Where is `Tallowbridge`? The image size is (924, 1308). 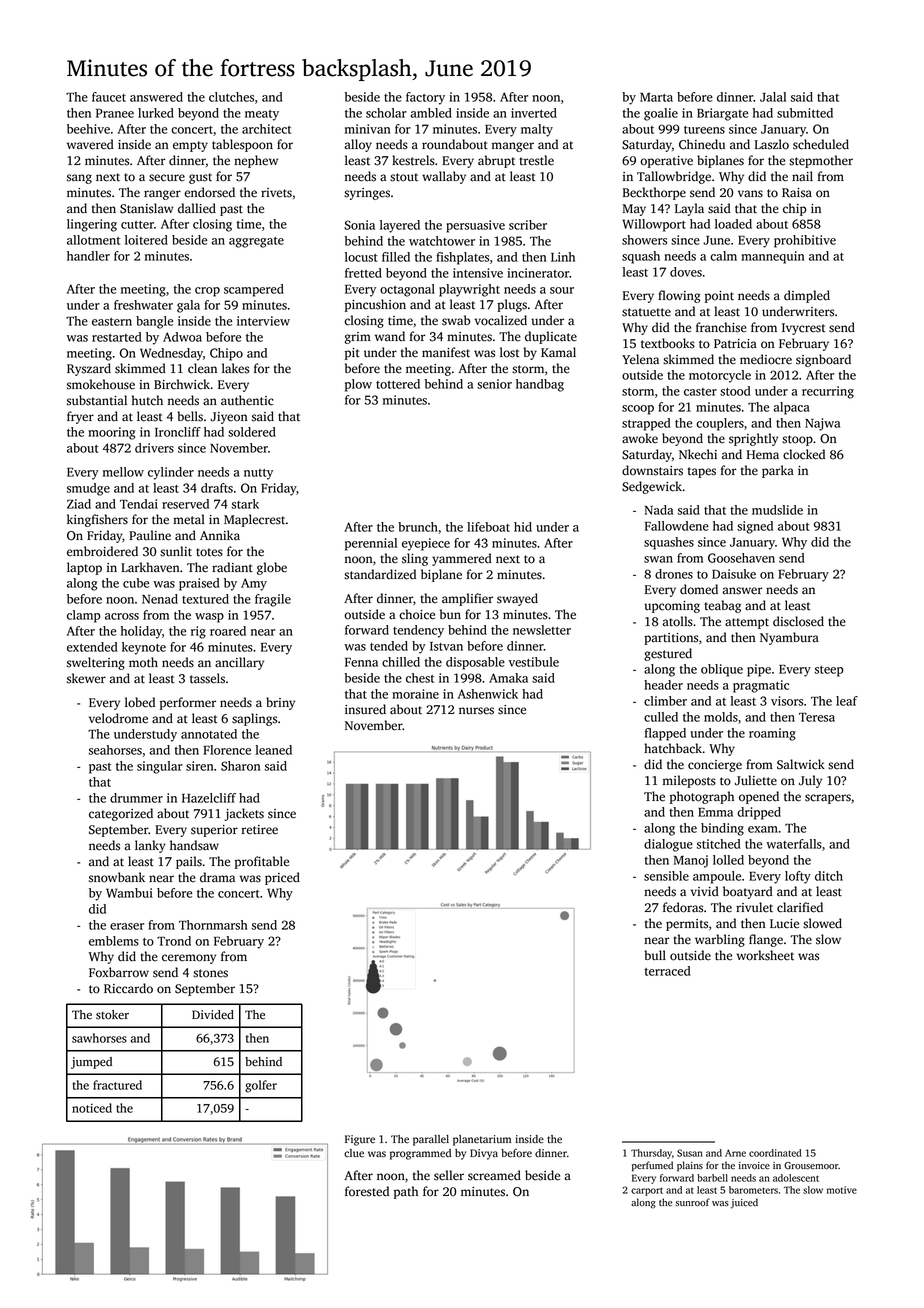 Tallowbridge is located at coordinates (674, 177).
